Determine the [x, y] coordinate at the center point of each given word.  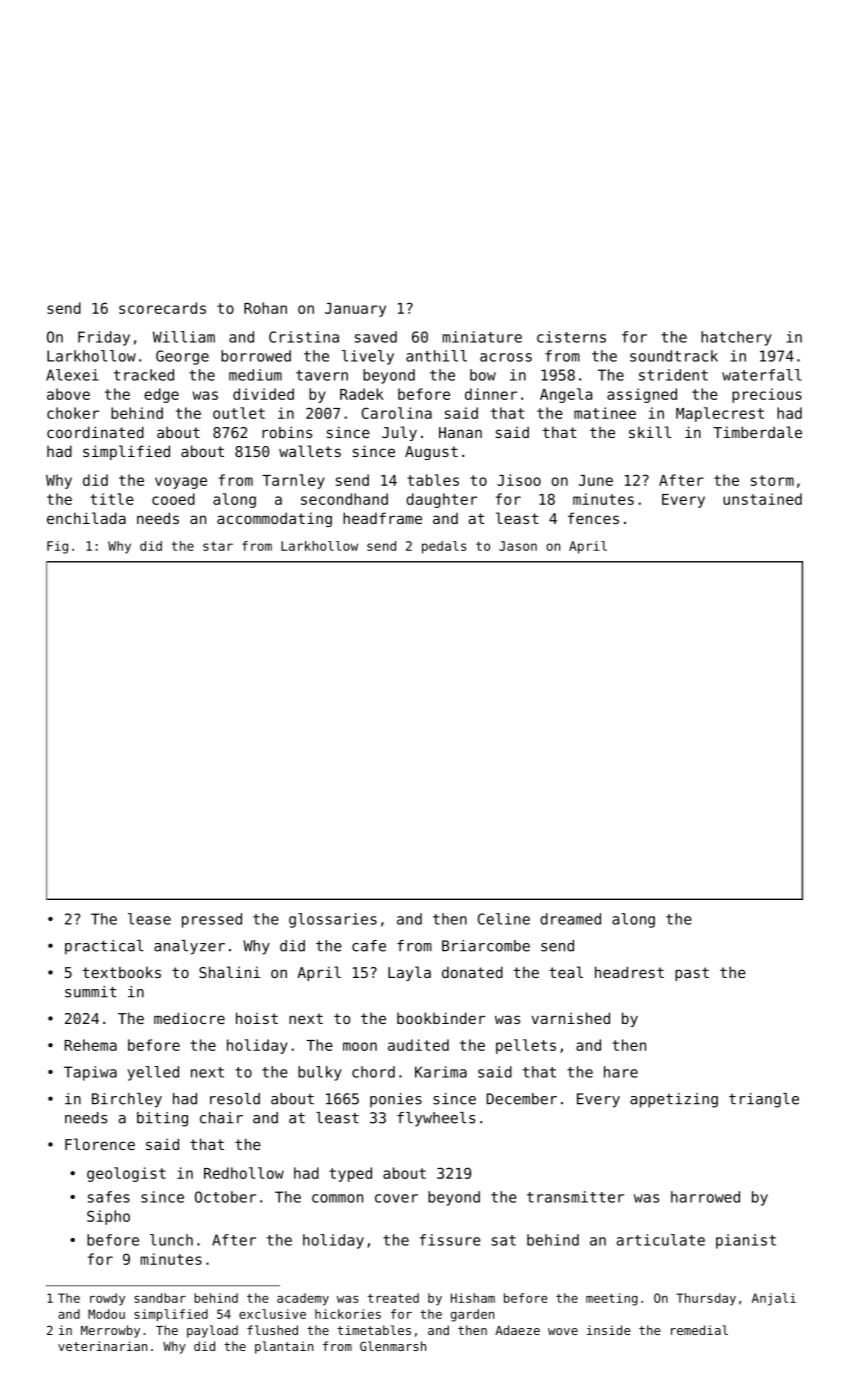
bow [483, 375]
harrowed [705, 1197]
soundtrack [674, 356]
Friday [104, 338]
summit [90, 992]
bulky [320, 1073]
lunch [171, 1240]
